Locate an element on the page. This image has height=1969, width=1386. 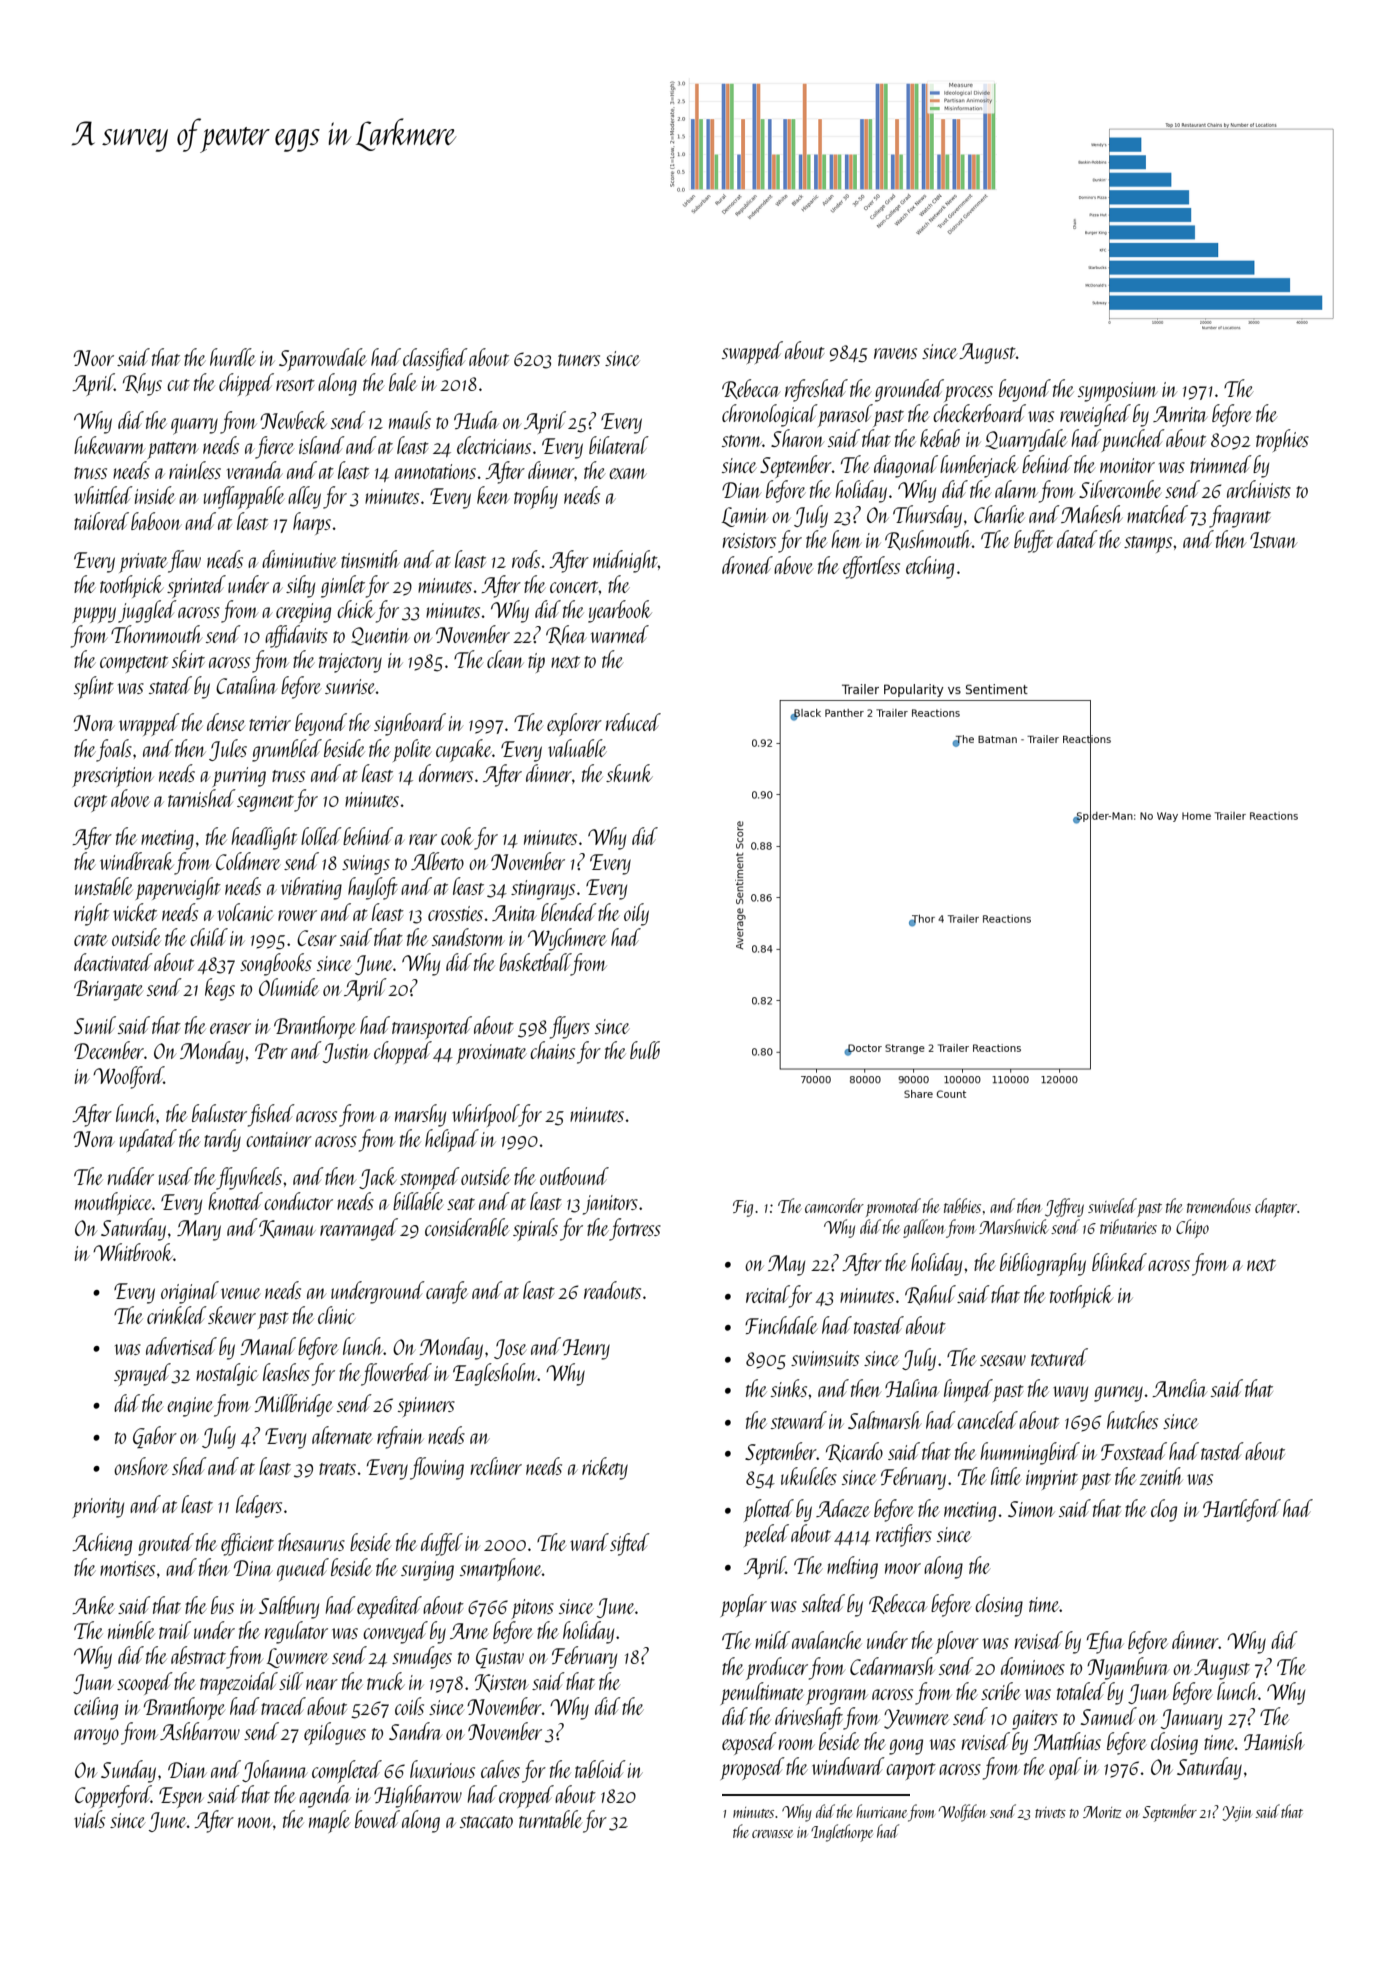
flowerbed is located at coordinates (396, 1374).
